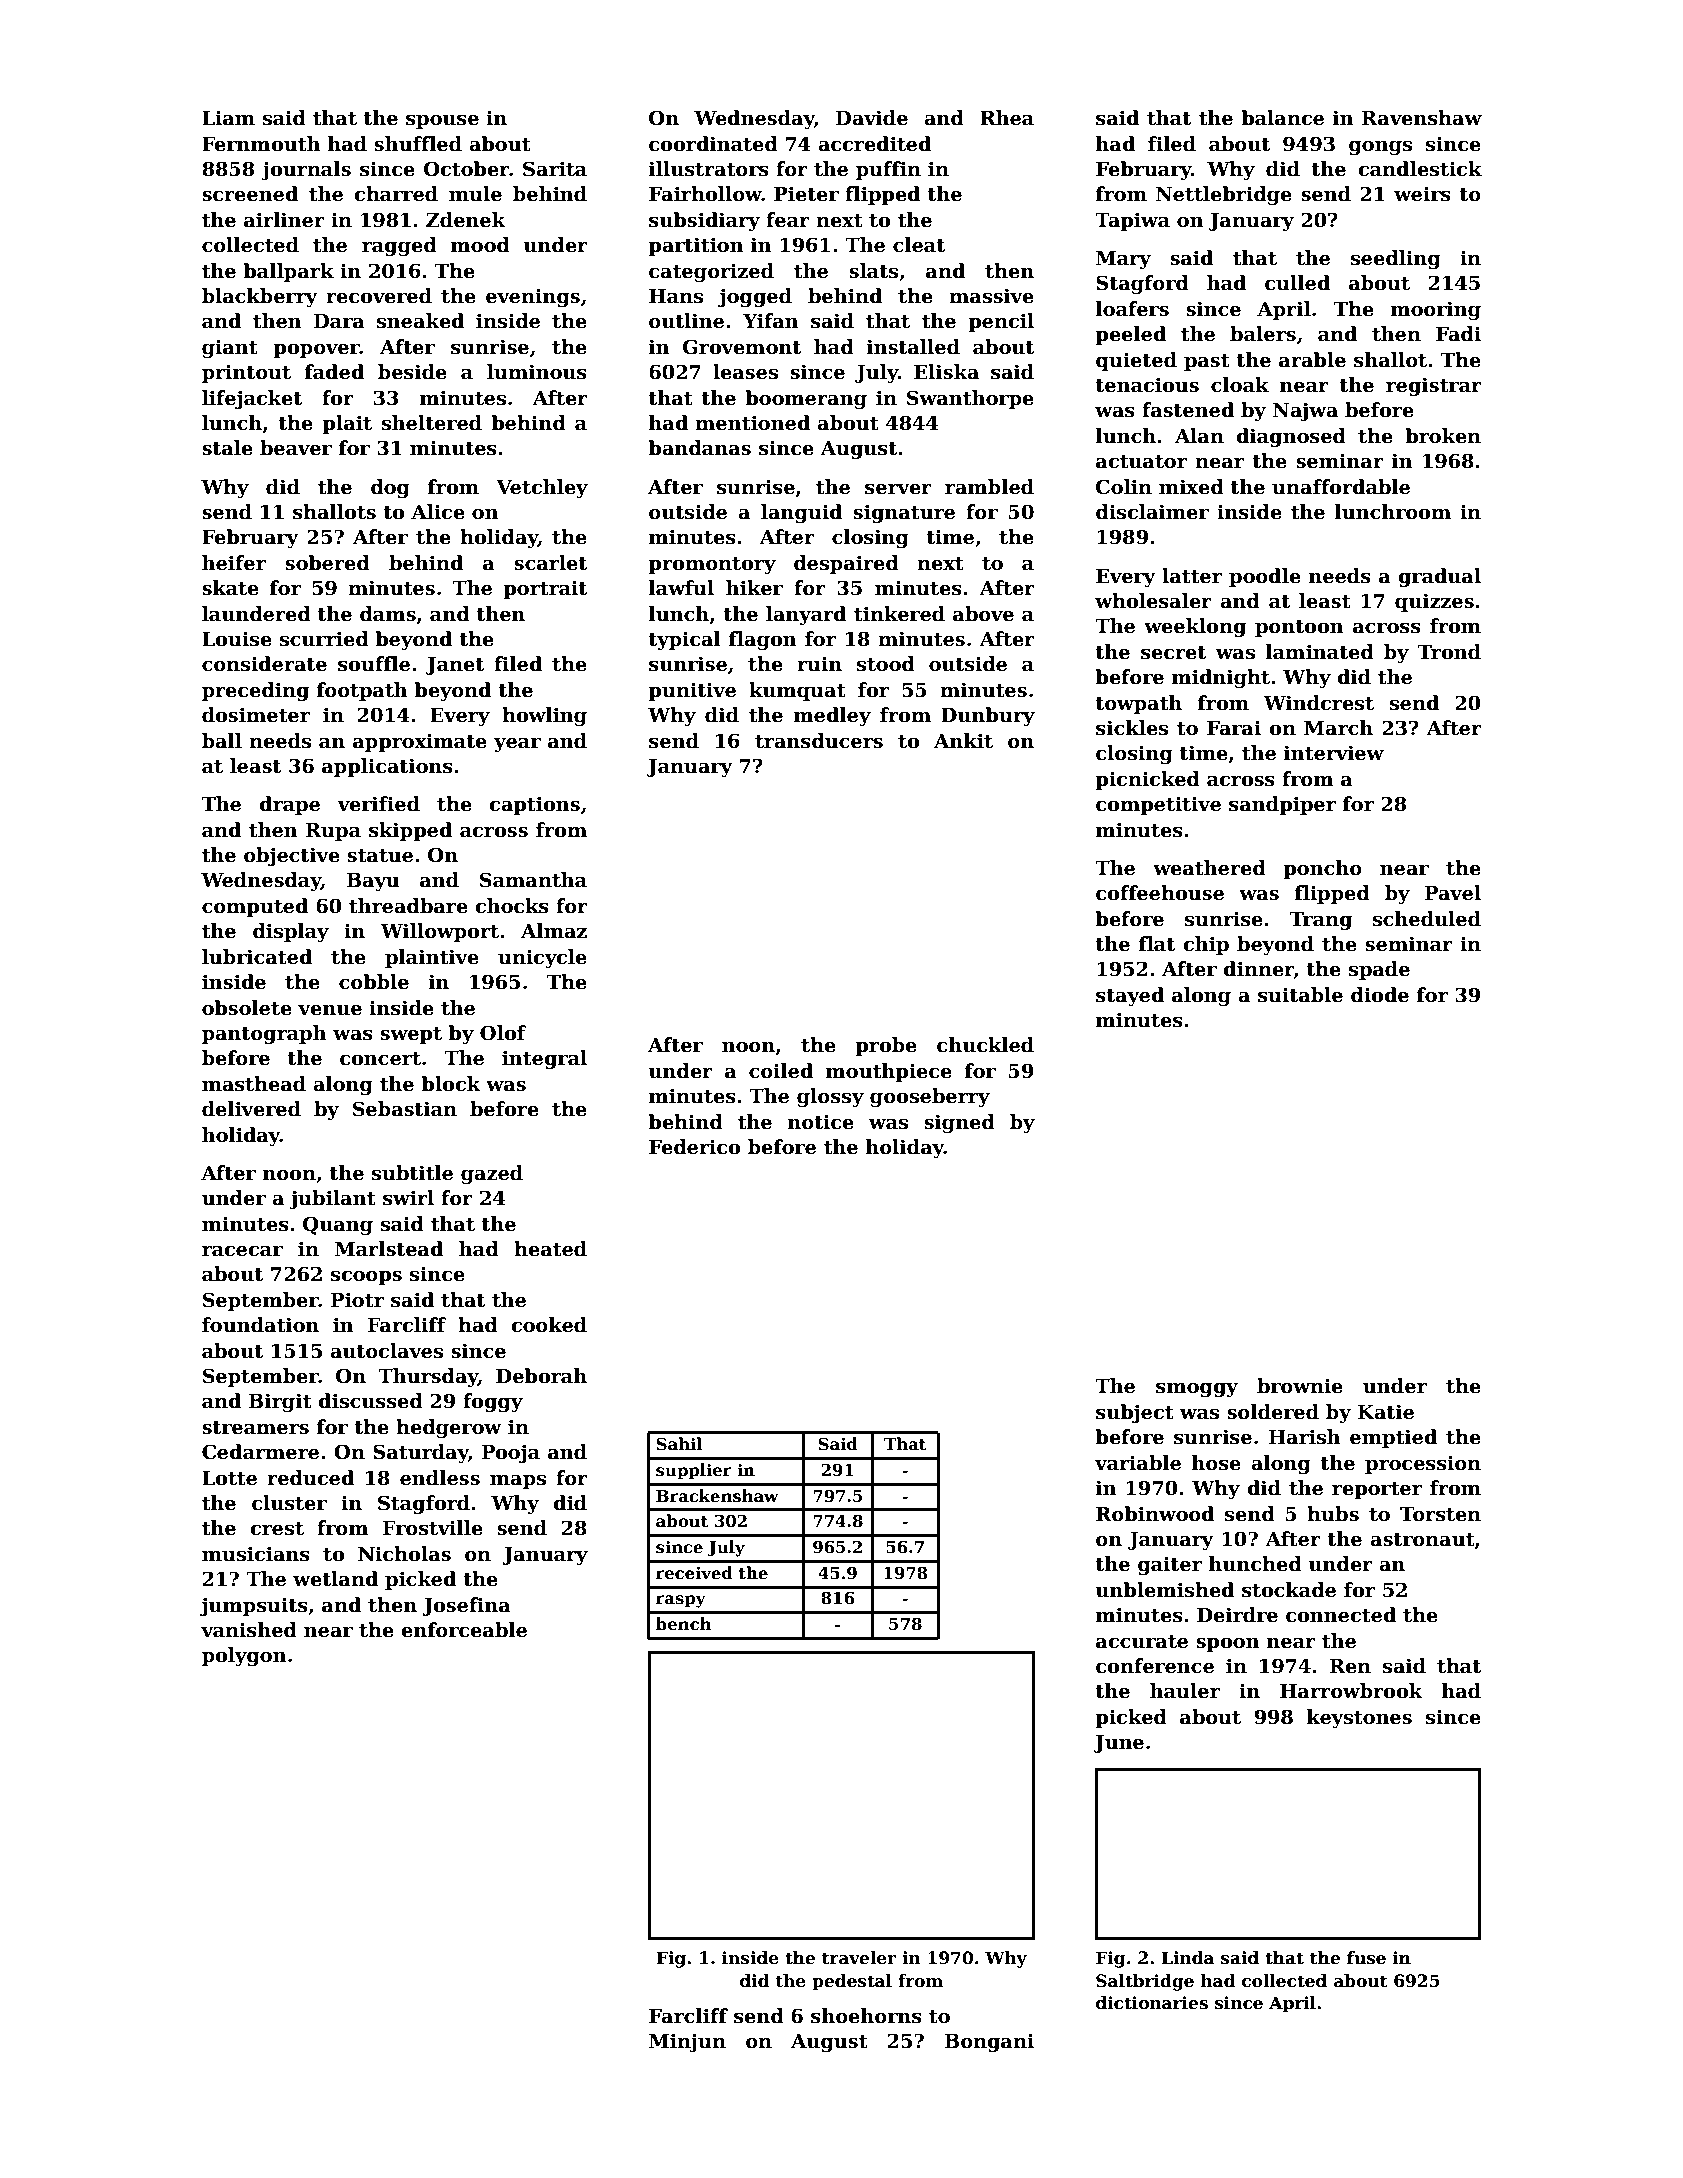 The image size is (1683, 2178). I want to click on dams, so click(388, 614).
